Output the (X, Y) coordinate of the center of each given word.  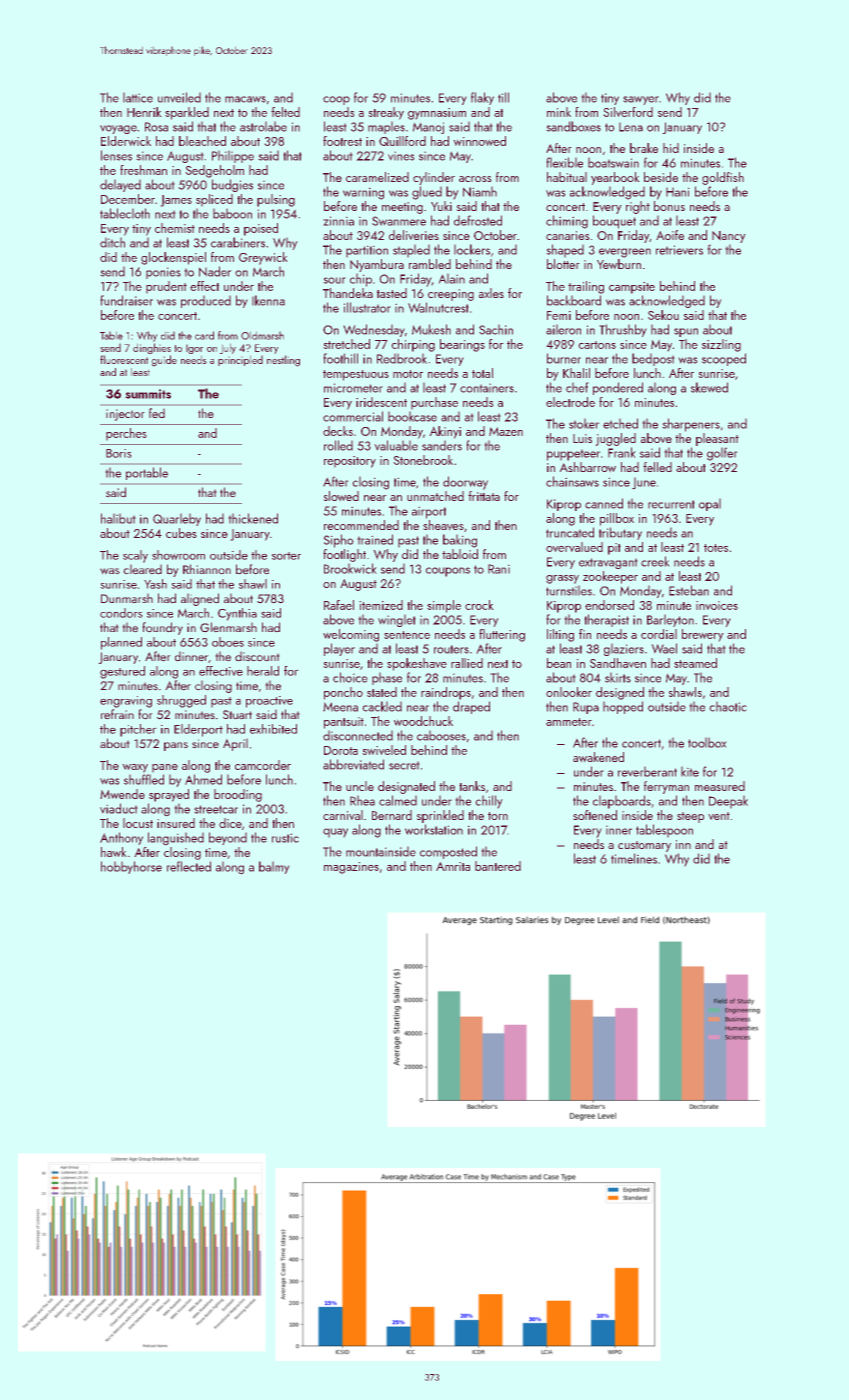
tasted (392, 293)
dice (230, 823)
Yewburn (619, 264)
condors (121, 613)
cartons (597, 345)
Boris (119, 453)
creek (655, 561)
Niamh (480, 191)
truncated (570, 532)
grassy (562, 579)
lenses (116, 155)
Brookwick (350, 568)
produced (206, 301)
